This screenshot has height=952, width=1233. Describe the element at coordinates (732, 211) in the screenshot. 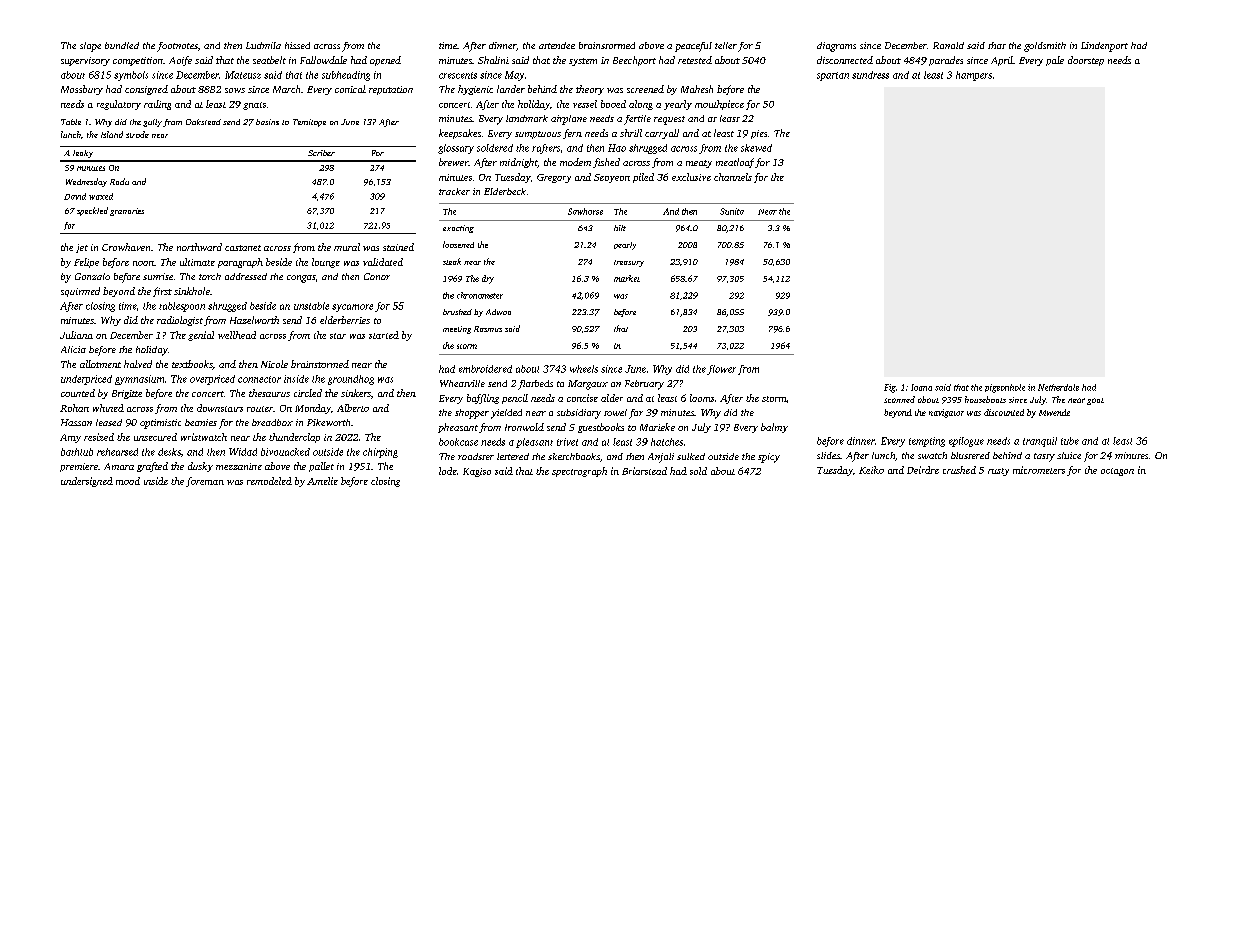

I see `Sunita` at that location.
